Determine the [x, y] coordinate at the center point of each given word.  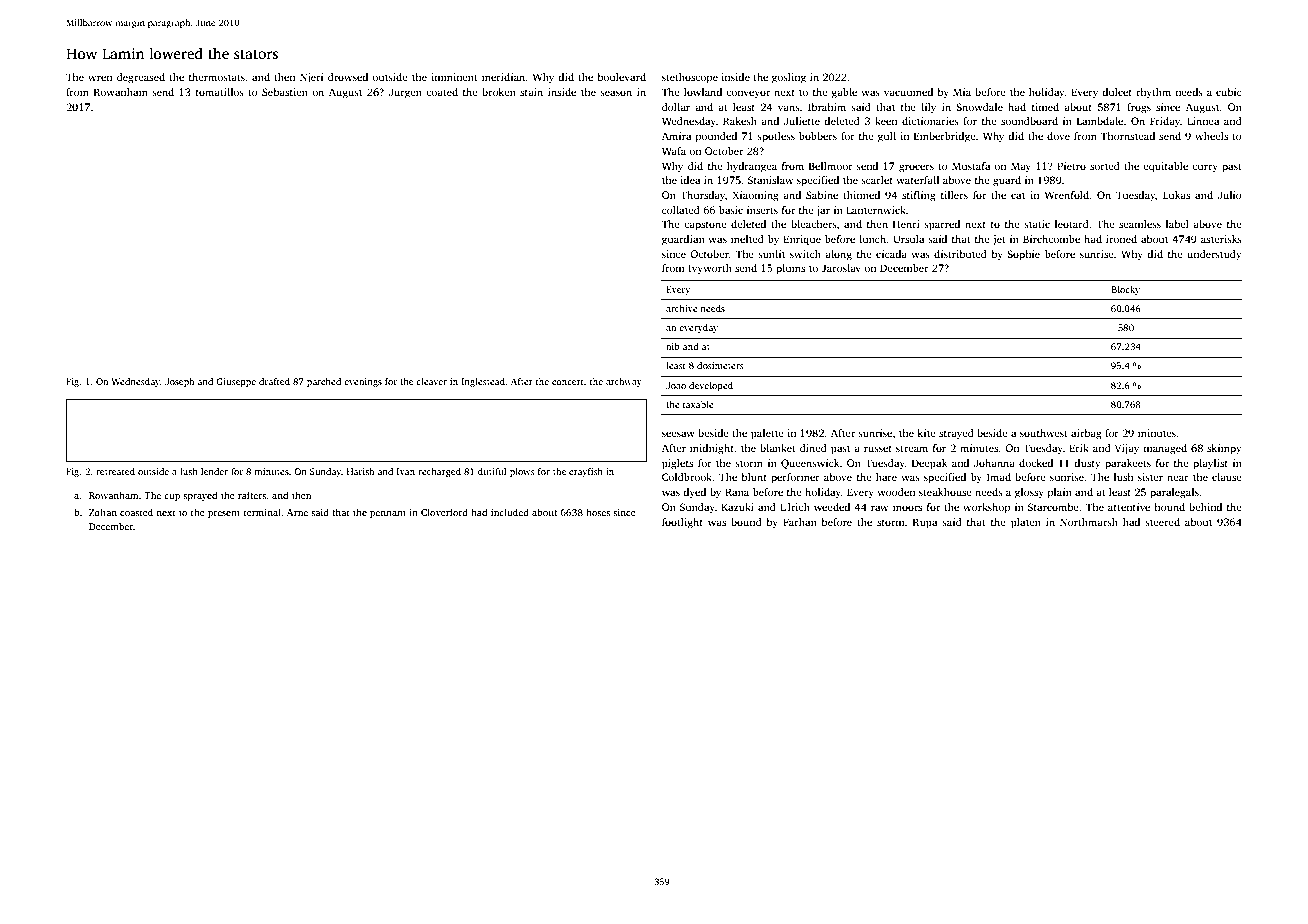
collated [681, 210]
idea [690, 180]
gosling [789, 78]
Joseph [179, 382]
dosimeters [720, 365]
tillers [954, 195]
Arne [297, 512]
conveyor [748, 94]
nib [673, 346]
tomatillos [220, 92]
